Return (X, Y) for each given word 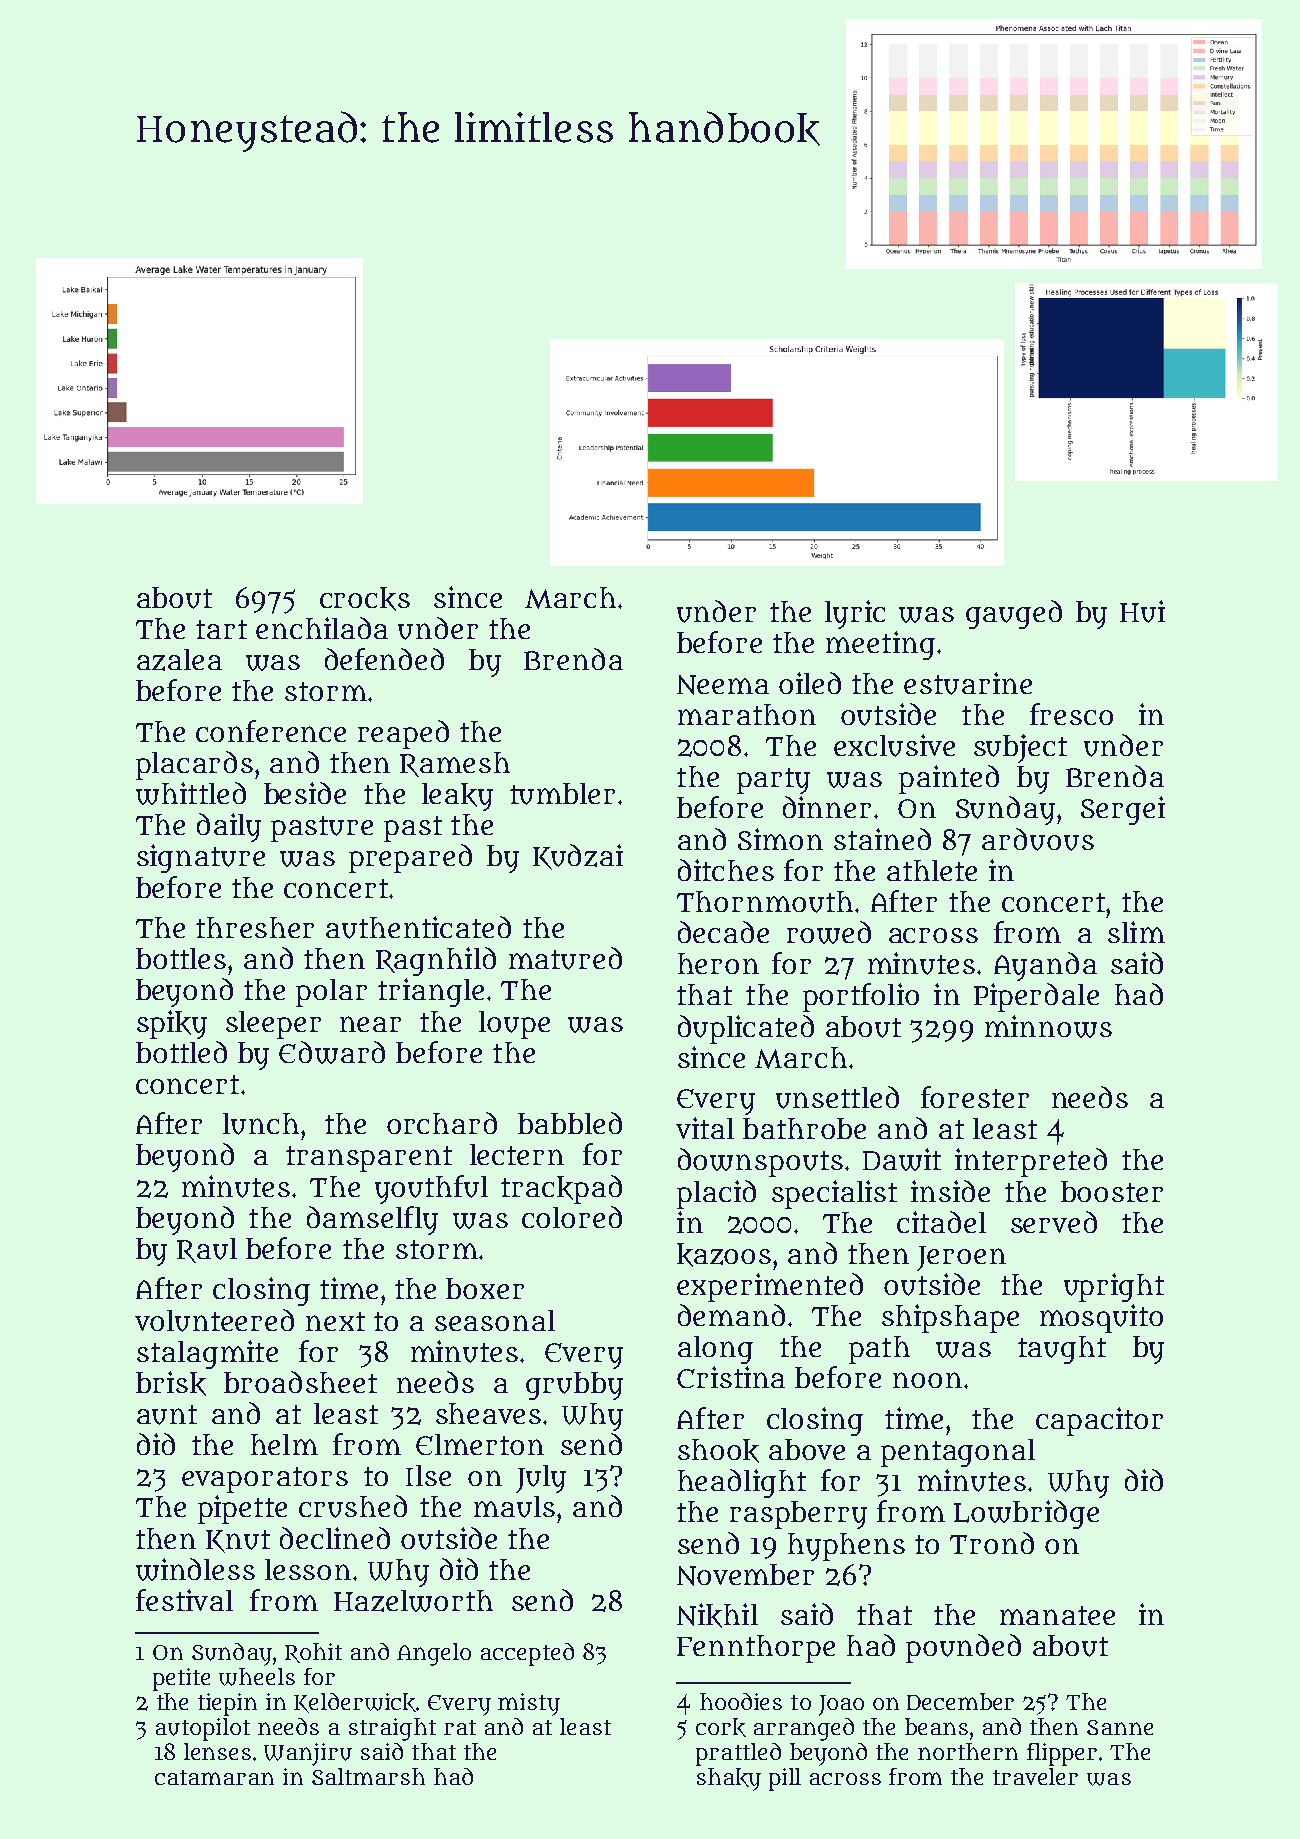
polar (331, 993)
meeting (880, 645)
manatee (1057, 1615)
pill (785, 1779)
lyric (855, 614)
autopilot (203, 1729)
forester (975, 1097)
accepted (527, 1654)
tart (221, 629)
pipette (242, 1509)
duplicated (746, 1029)
